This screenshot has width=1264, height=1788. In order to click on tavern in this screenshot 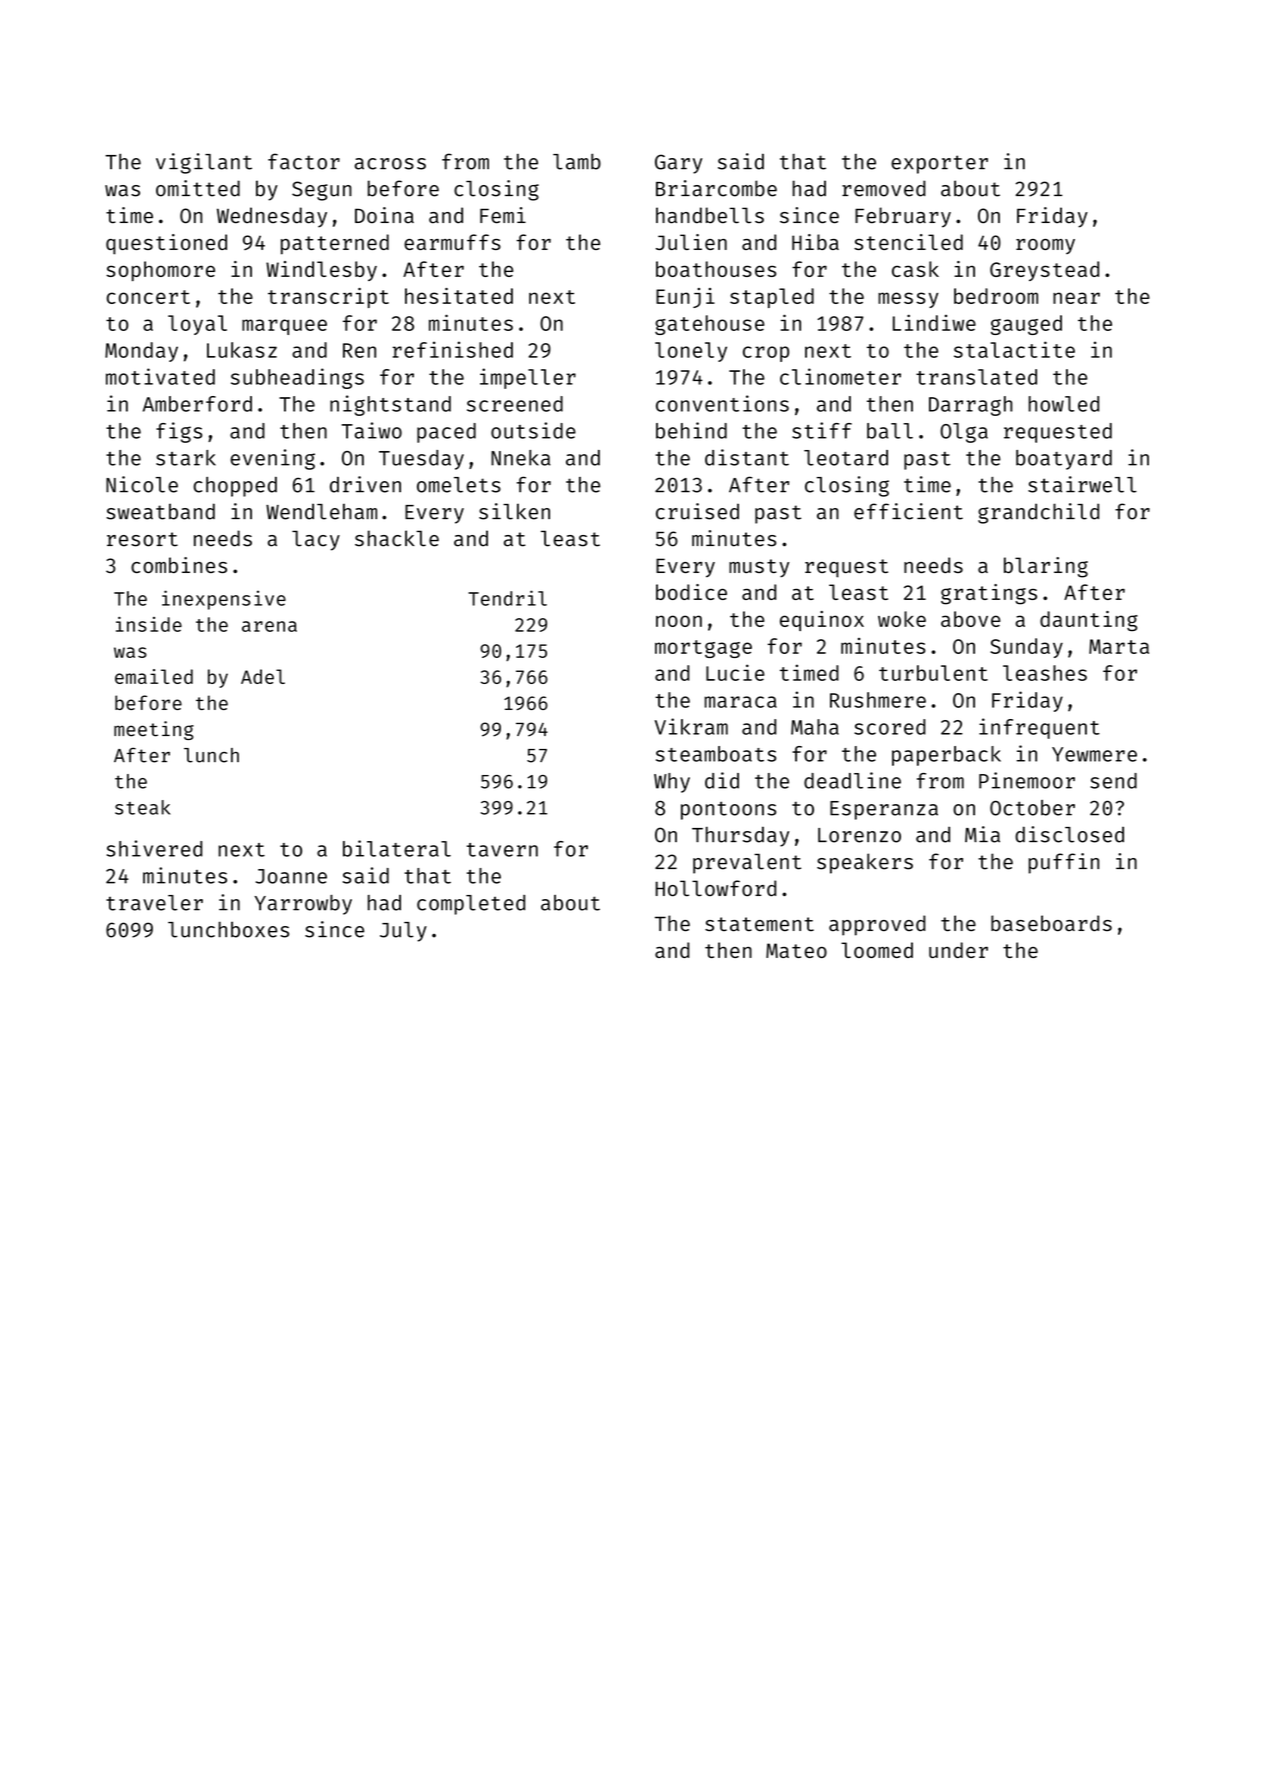, I will do `click(502, 850)`.
